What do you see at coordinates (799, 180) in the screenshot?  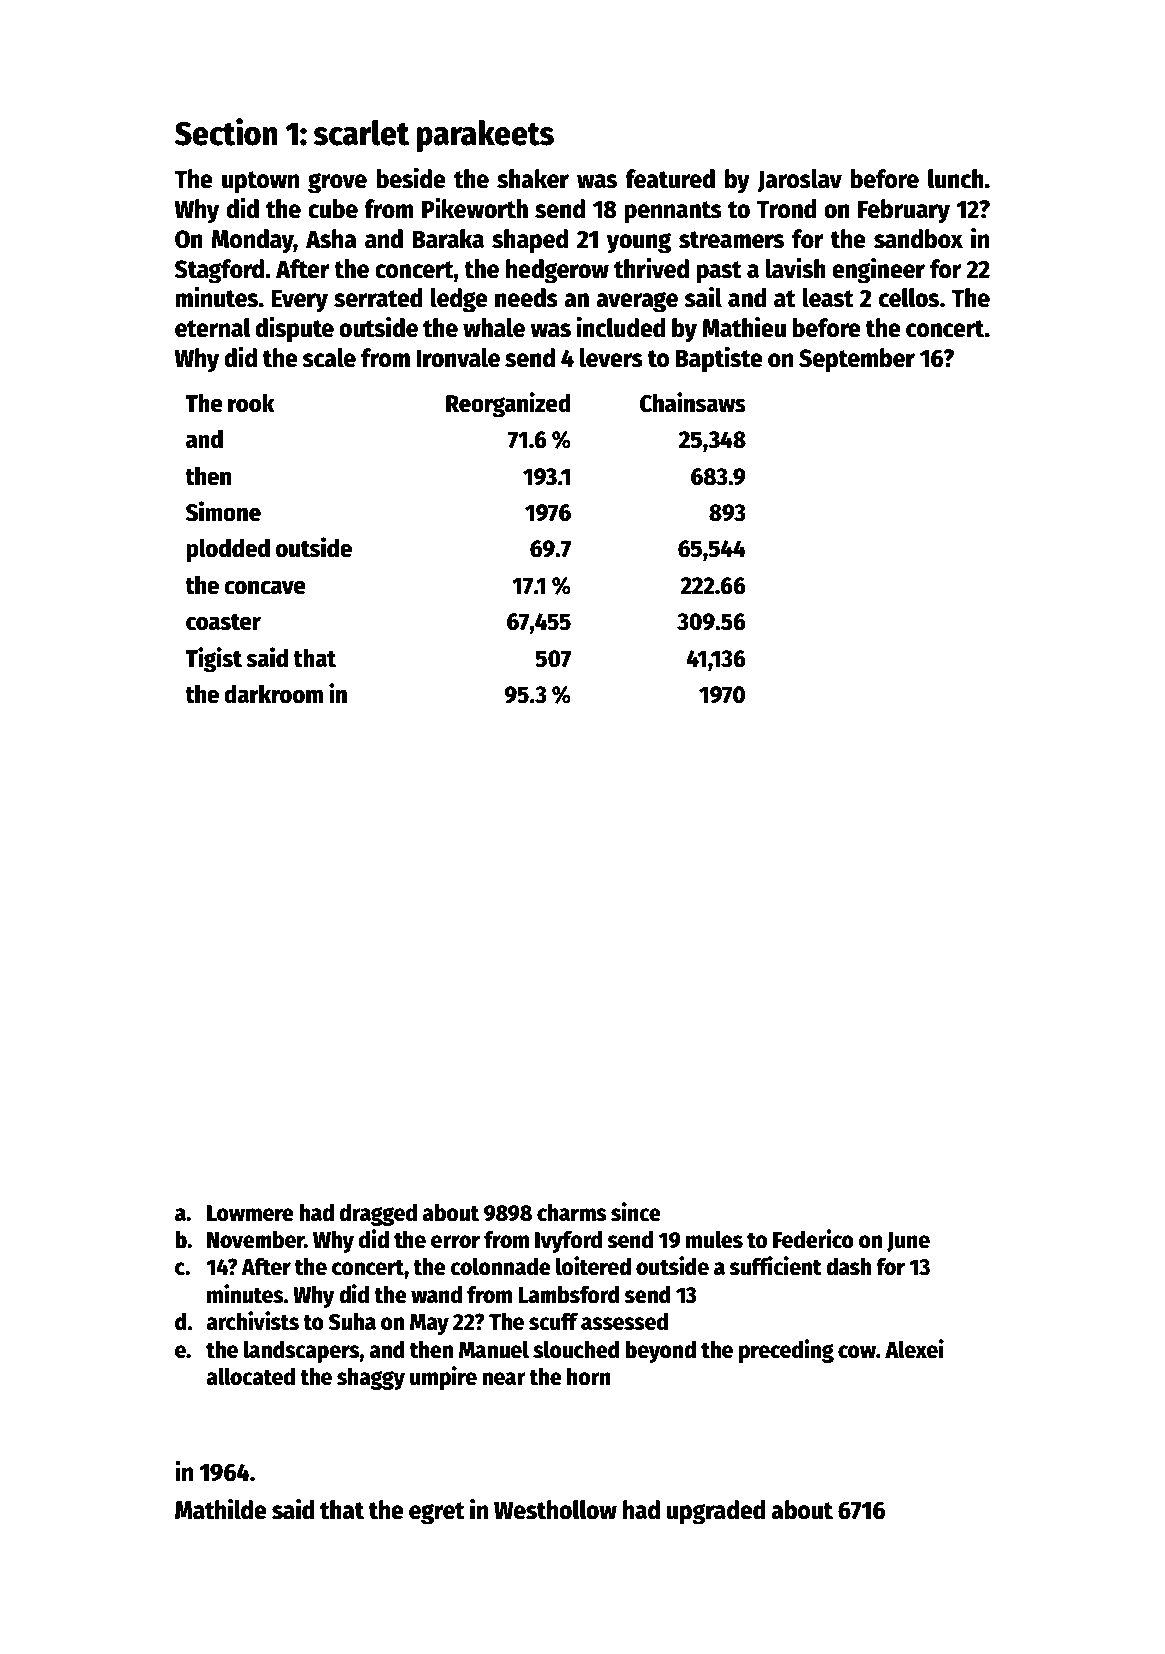 I see `Jaroslav` at bounding box center [799, 180].
